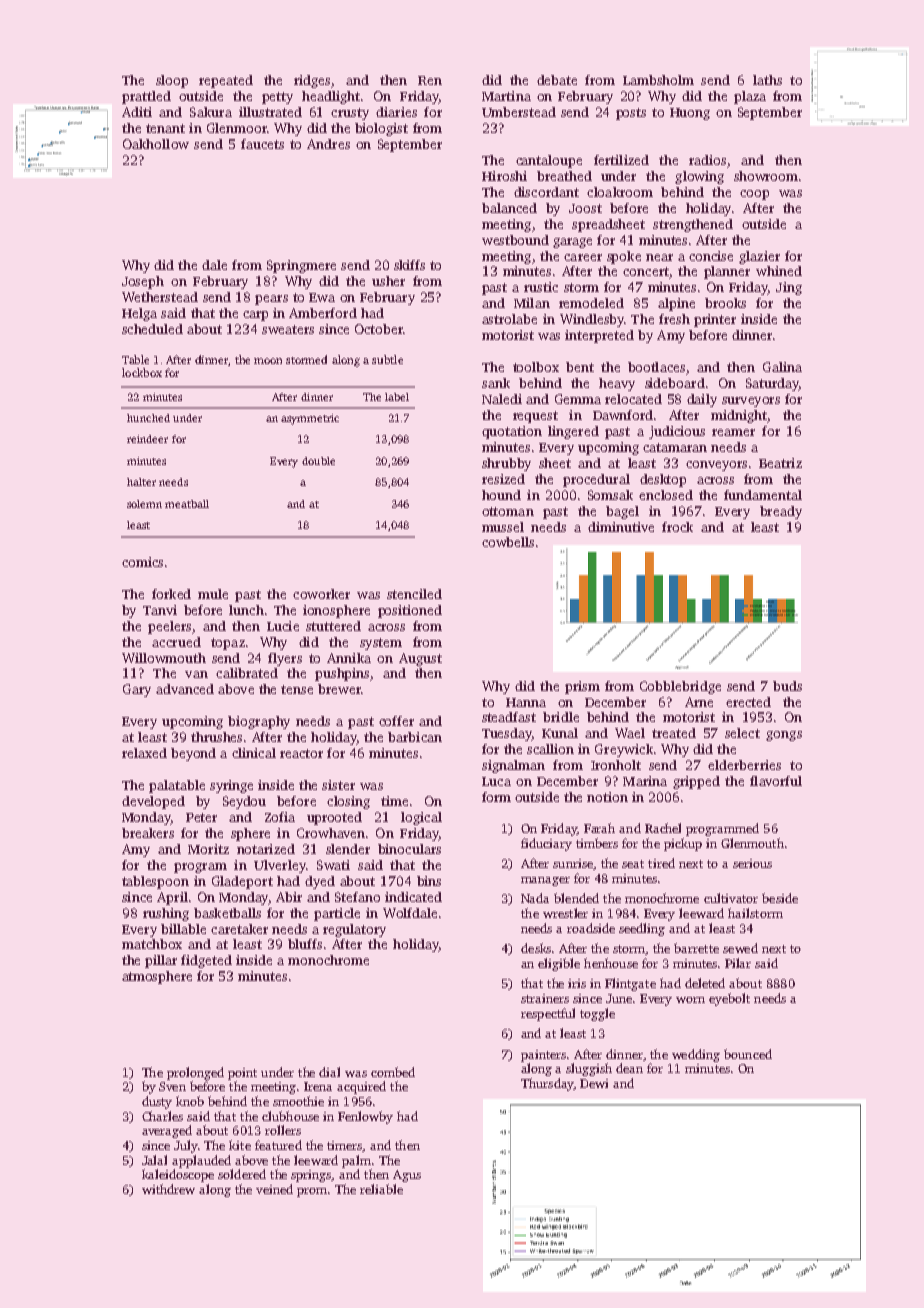 This page has width=924, height=1308. What do you see at coordinates (148, 833) in the page?
I see `breakers` at bounding box center [148, 833].
